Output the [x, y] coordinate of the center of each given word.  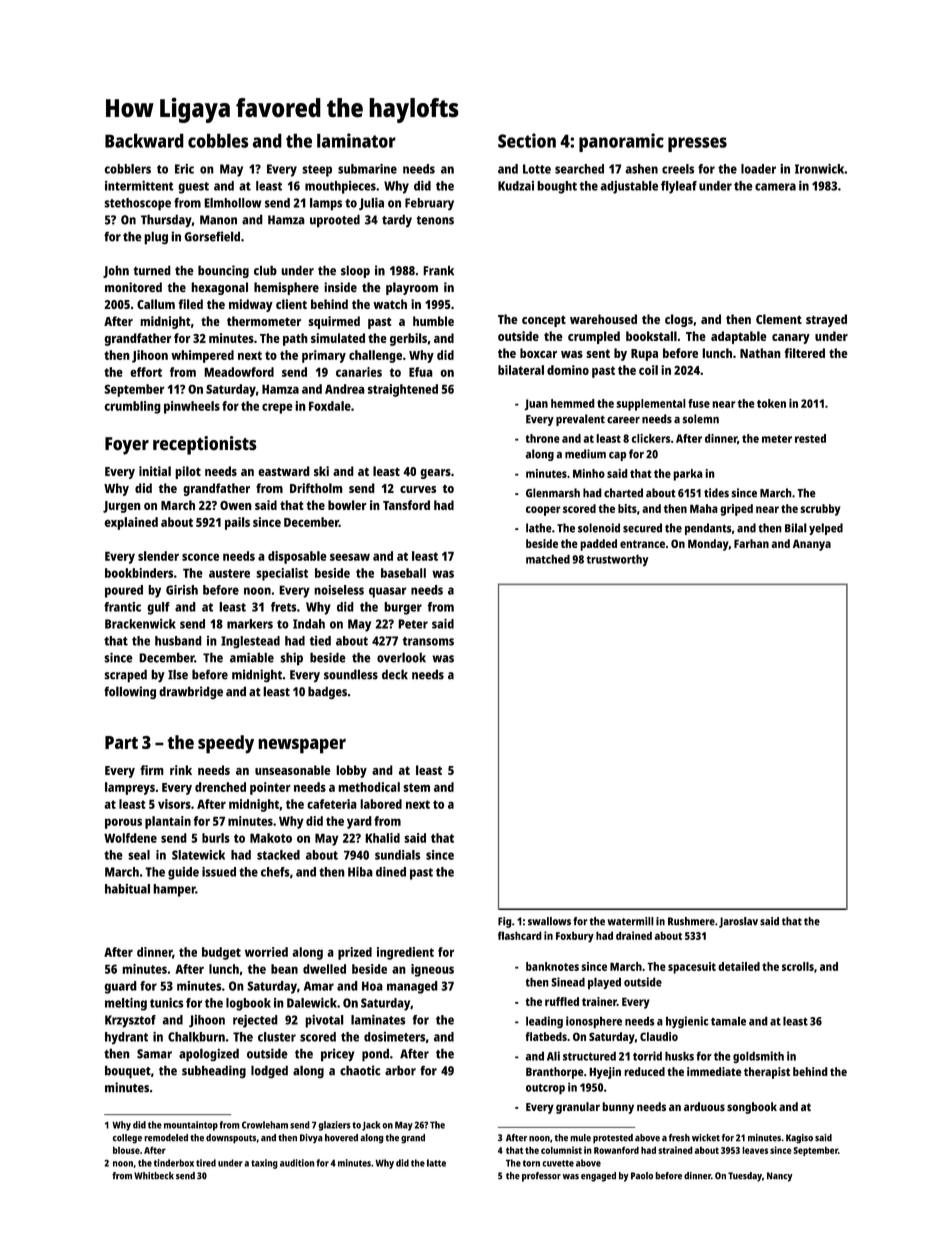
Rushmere [691, 921]
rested [810, 438]
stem [416, 787]
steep [317, 171]
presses [697, 144]
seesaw [350, 557]
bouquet [128, 1072]
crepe [277, 408]
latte [436, 1163]
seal [139, 855]
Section [527, 140]
